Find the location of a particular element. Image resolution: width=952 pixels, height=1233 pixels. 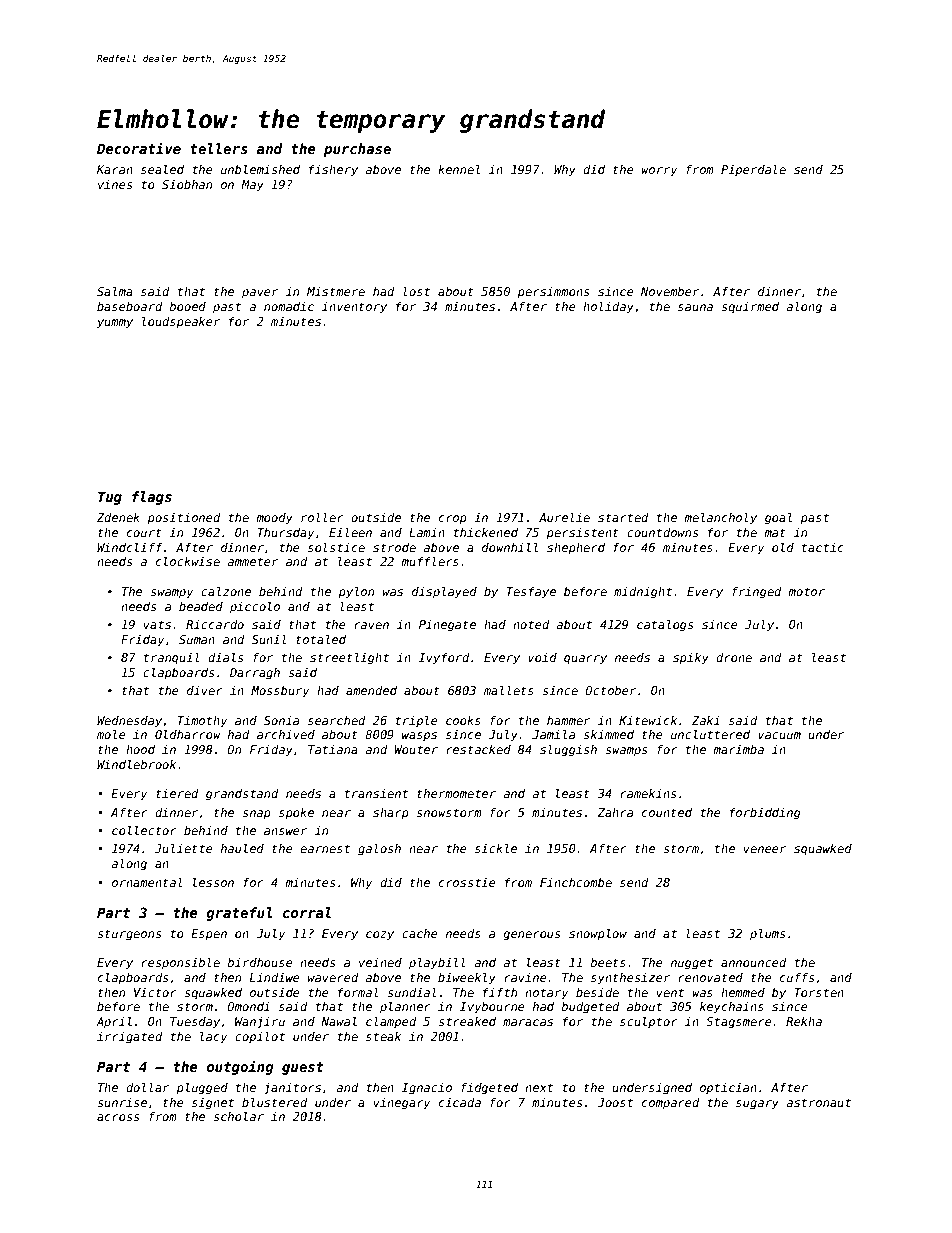

tiered is located at coordinates (177, 793).
